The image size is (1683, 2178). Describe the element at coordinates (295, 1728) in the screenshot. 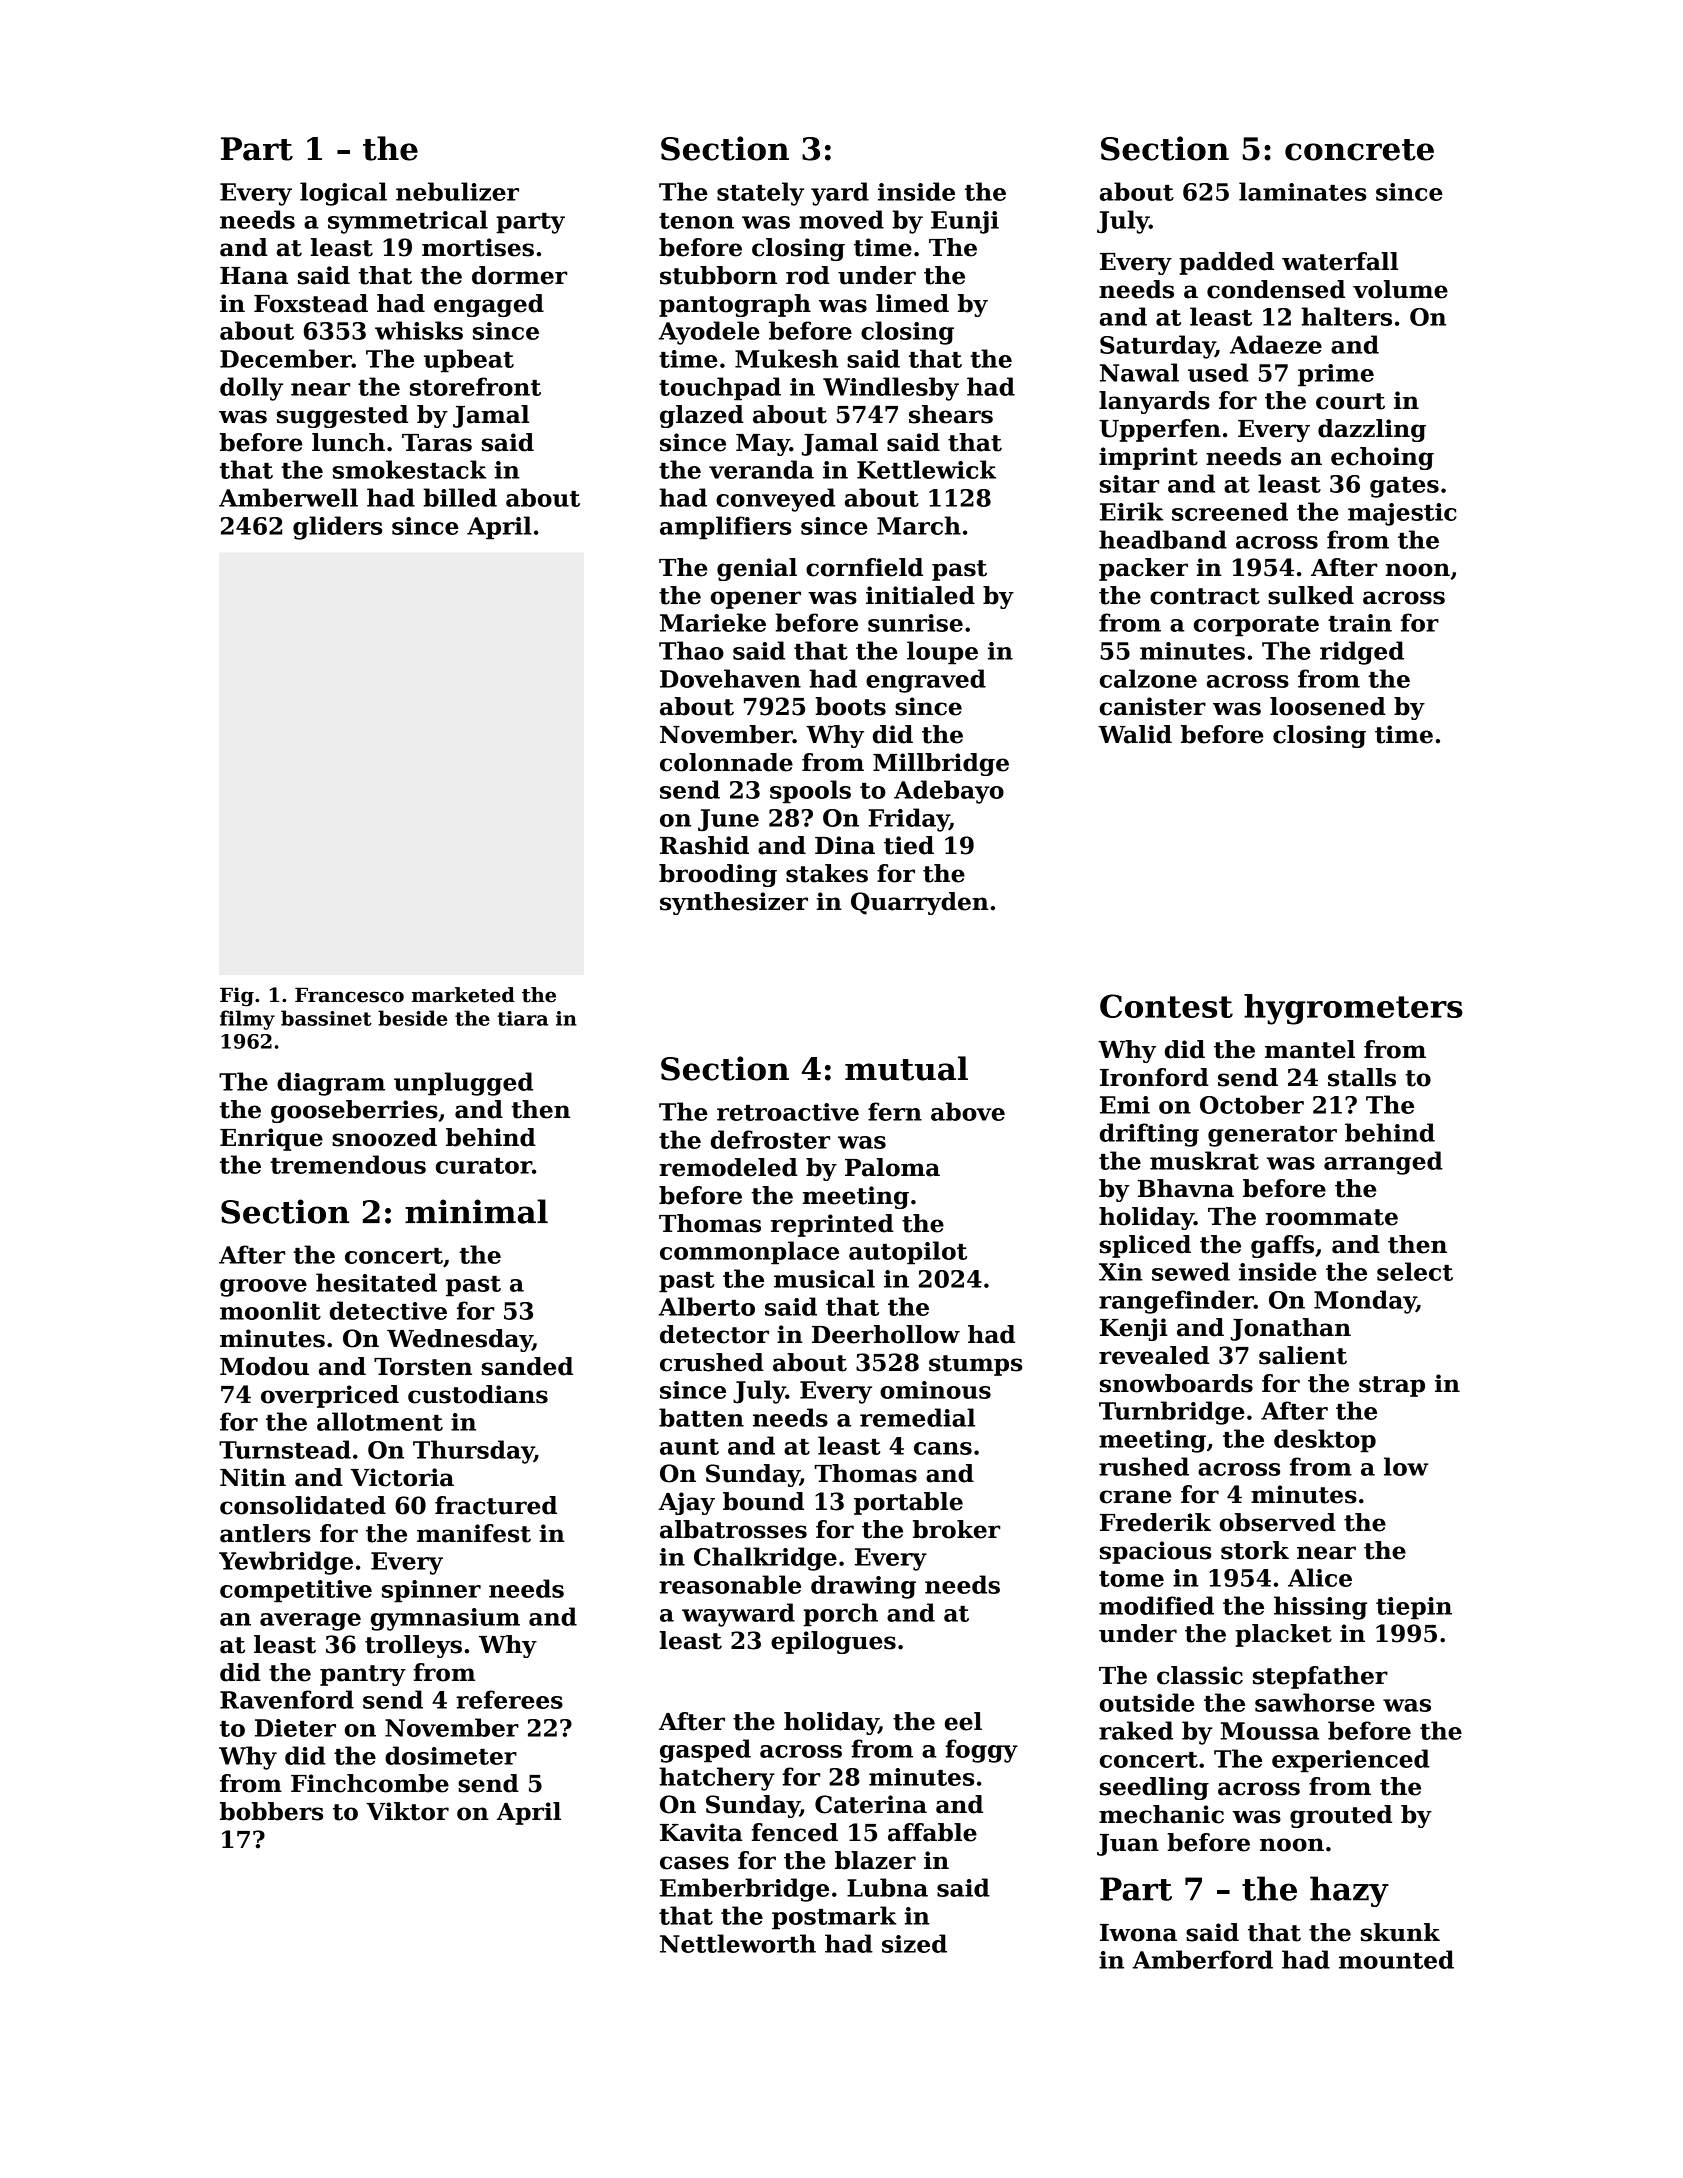

I see `Dieter` at that location.
